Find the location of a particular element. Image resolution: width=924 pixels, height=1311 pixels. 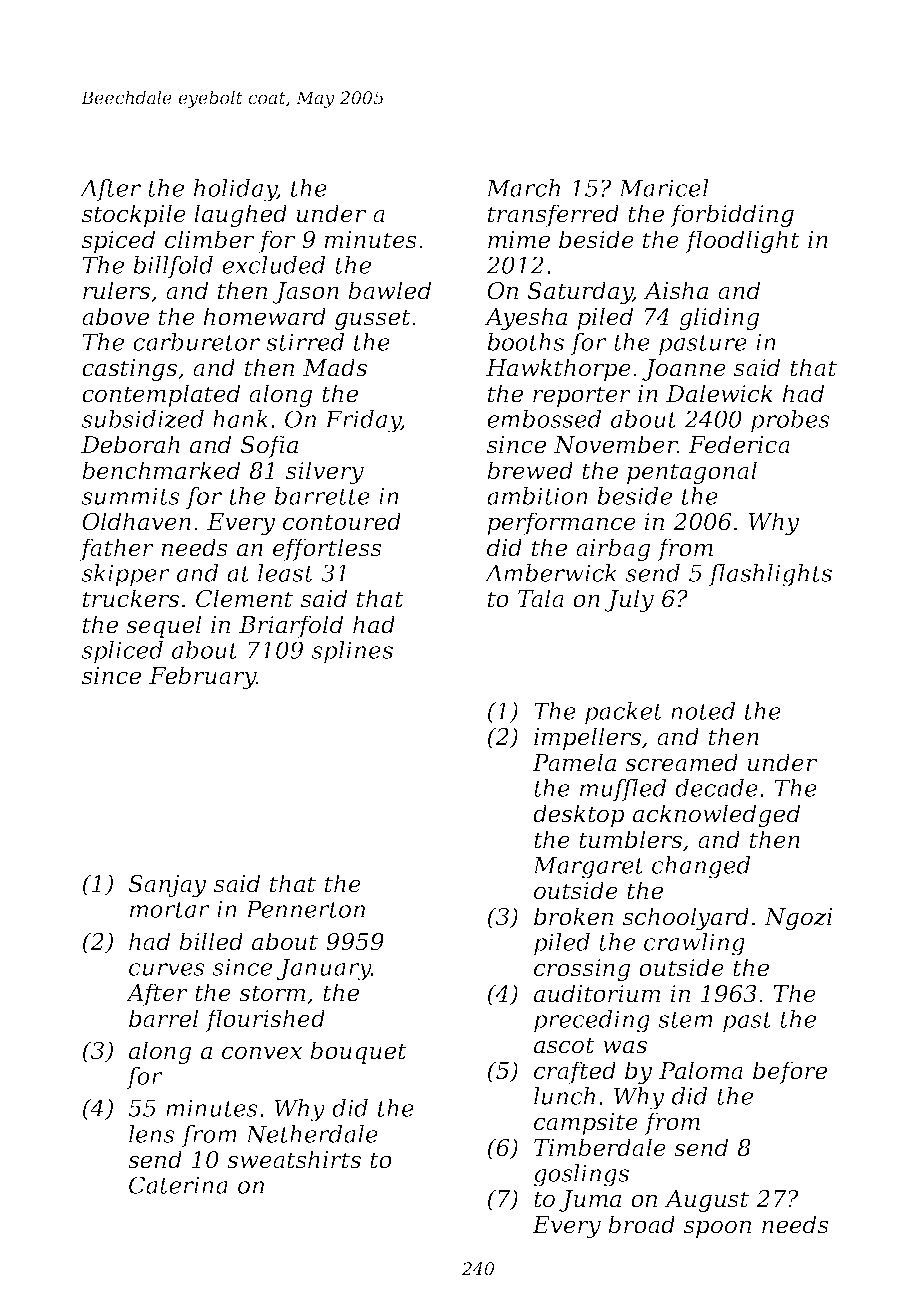

Paloma is located at coordinates (701, 1070).
